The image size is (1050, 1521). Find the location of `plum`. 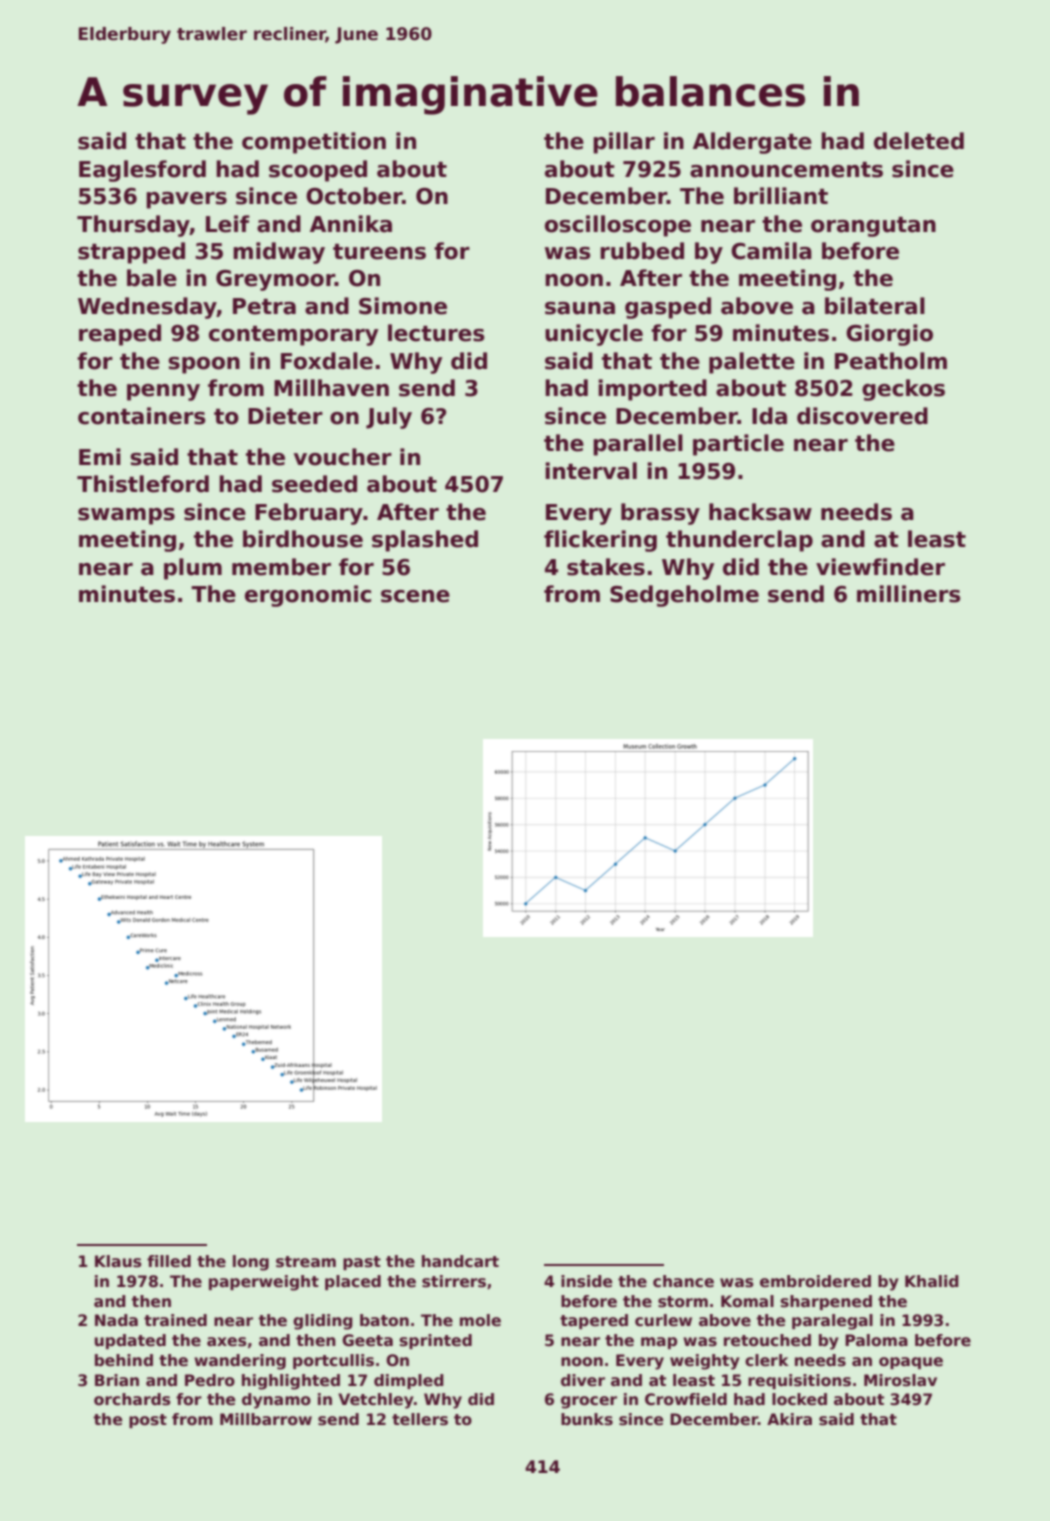

plum is located at coordinates (193, 569).
